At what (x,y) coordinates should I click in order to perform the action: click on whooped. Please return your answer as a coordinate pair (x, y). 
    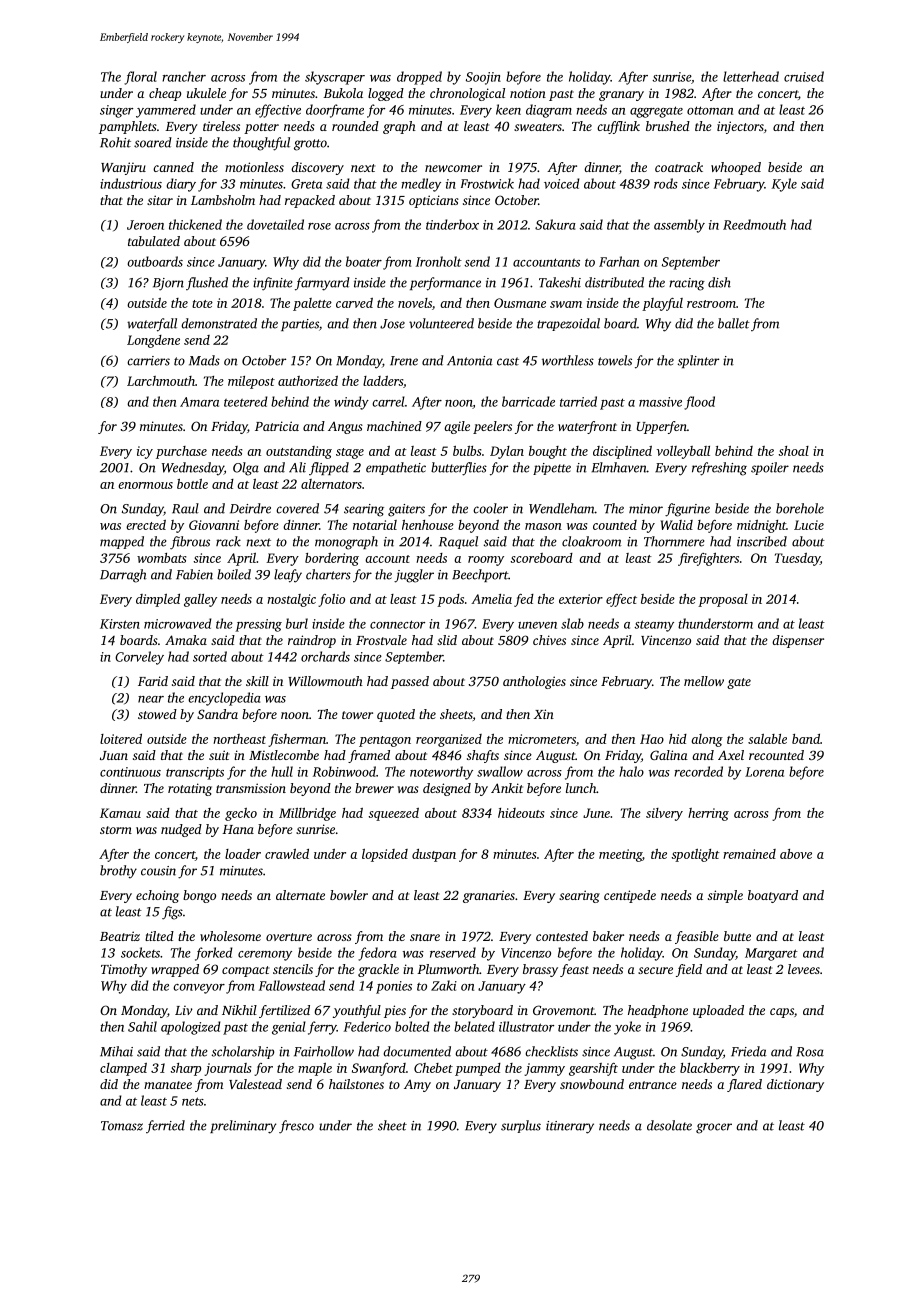
    Looking at the image, I should click on (736, 168).
